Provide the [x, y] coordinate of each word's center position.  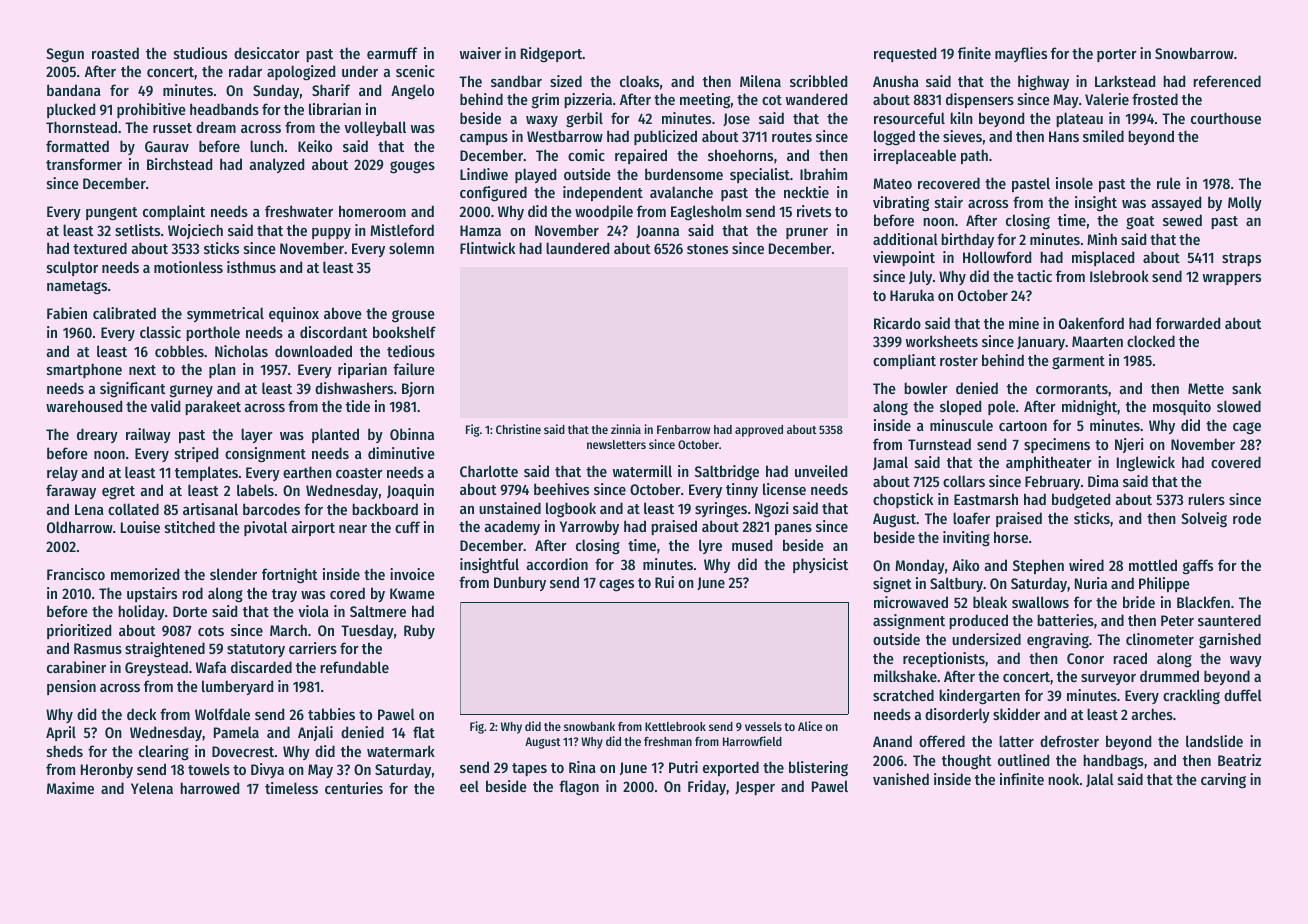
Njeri [1129, 445]
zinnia [626, 429]
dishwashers [354, 388]
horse [1011, 537]
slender [233, 574]
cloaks [639, 81]
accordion [557, 564]
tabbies [331, 714]
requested [905, 54]
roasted [115, 53]
